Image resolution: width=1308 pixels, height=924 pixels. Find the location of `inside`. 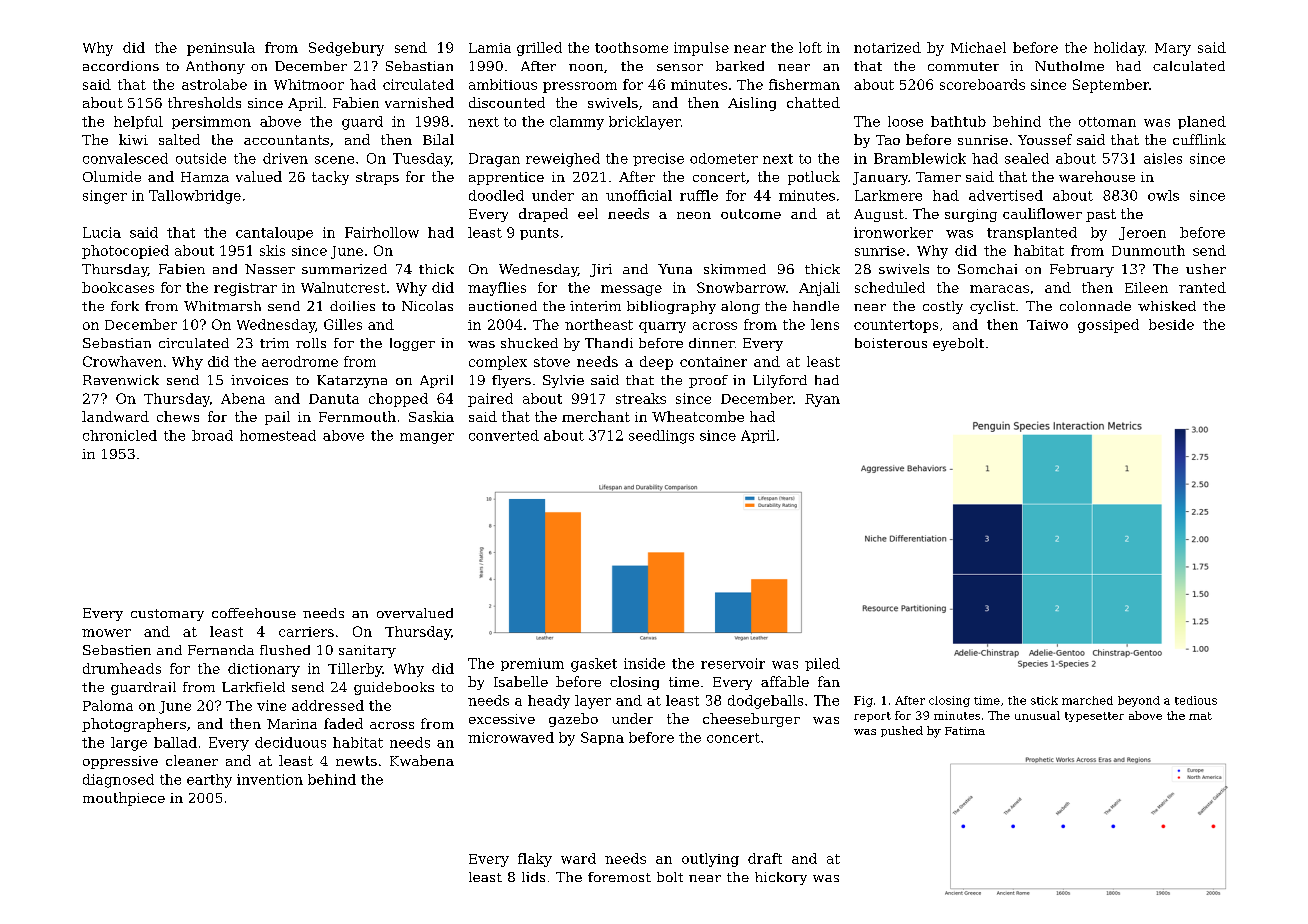

inside is located at coordinates (644, 663).
